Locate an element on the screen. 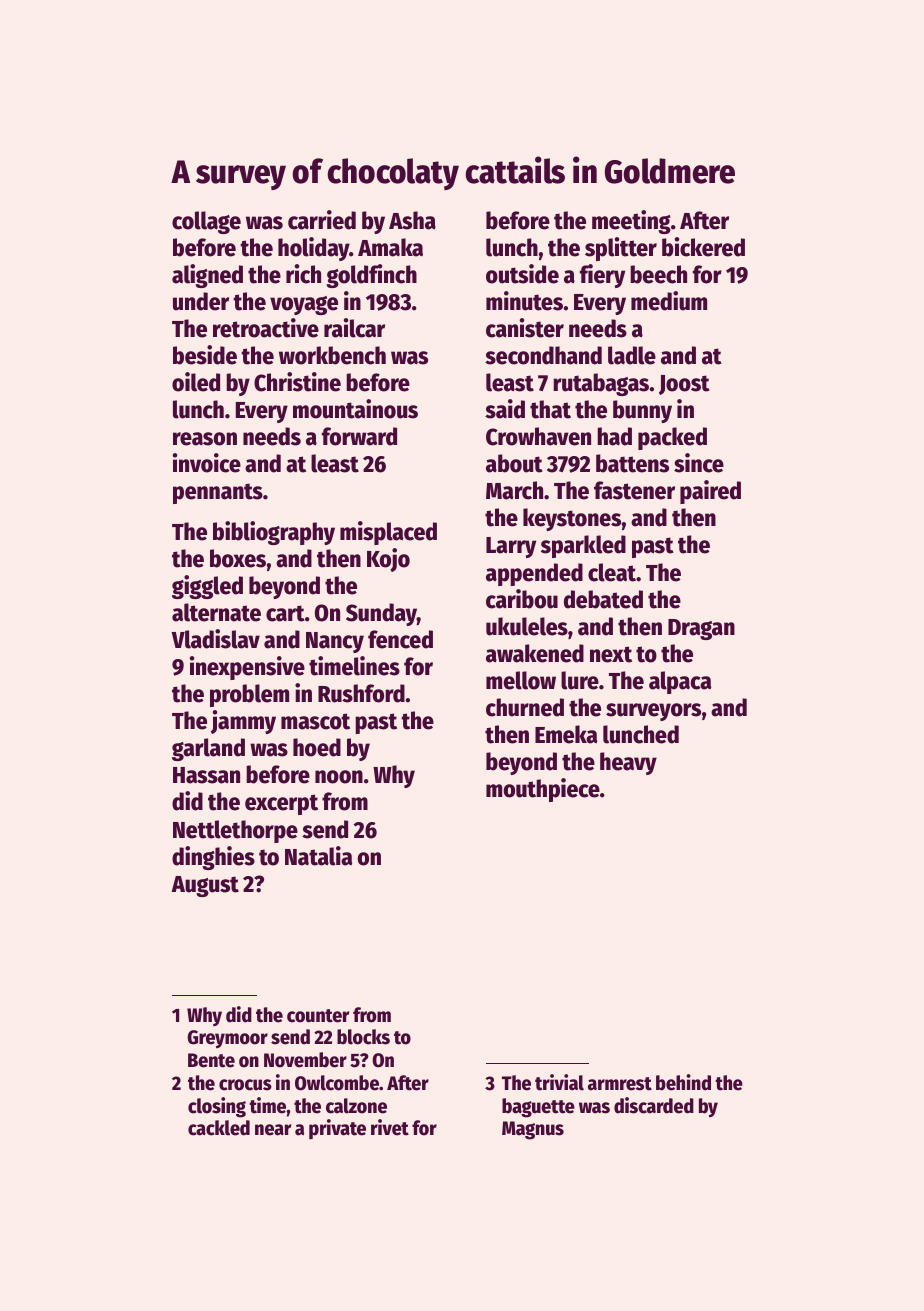 The width and height of the screenshot is (924, 1311). fenced is located at coordinates (400, 639).
